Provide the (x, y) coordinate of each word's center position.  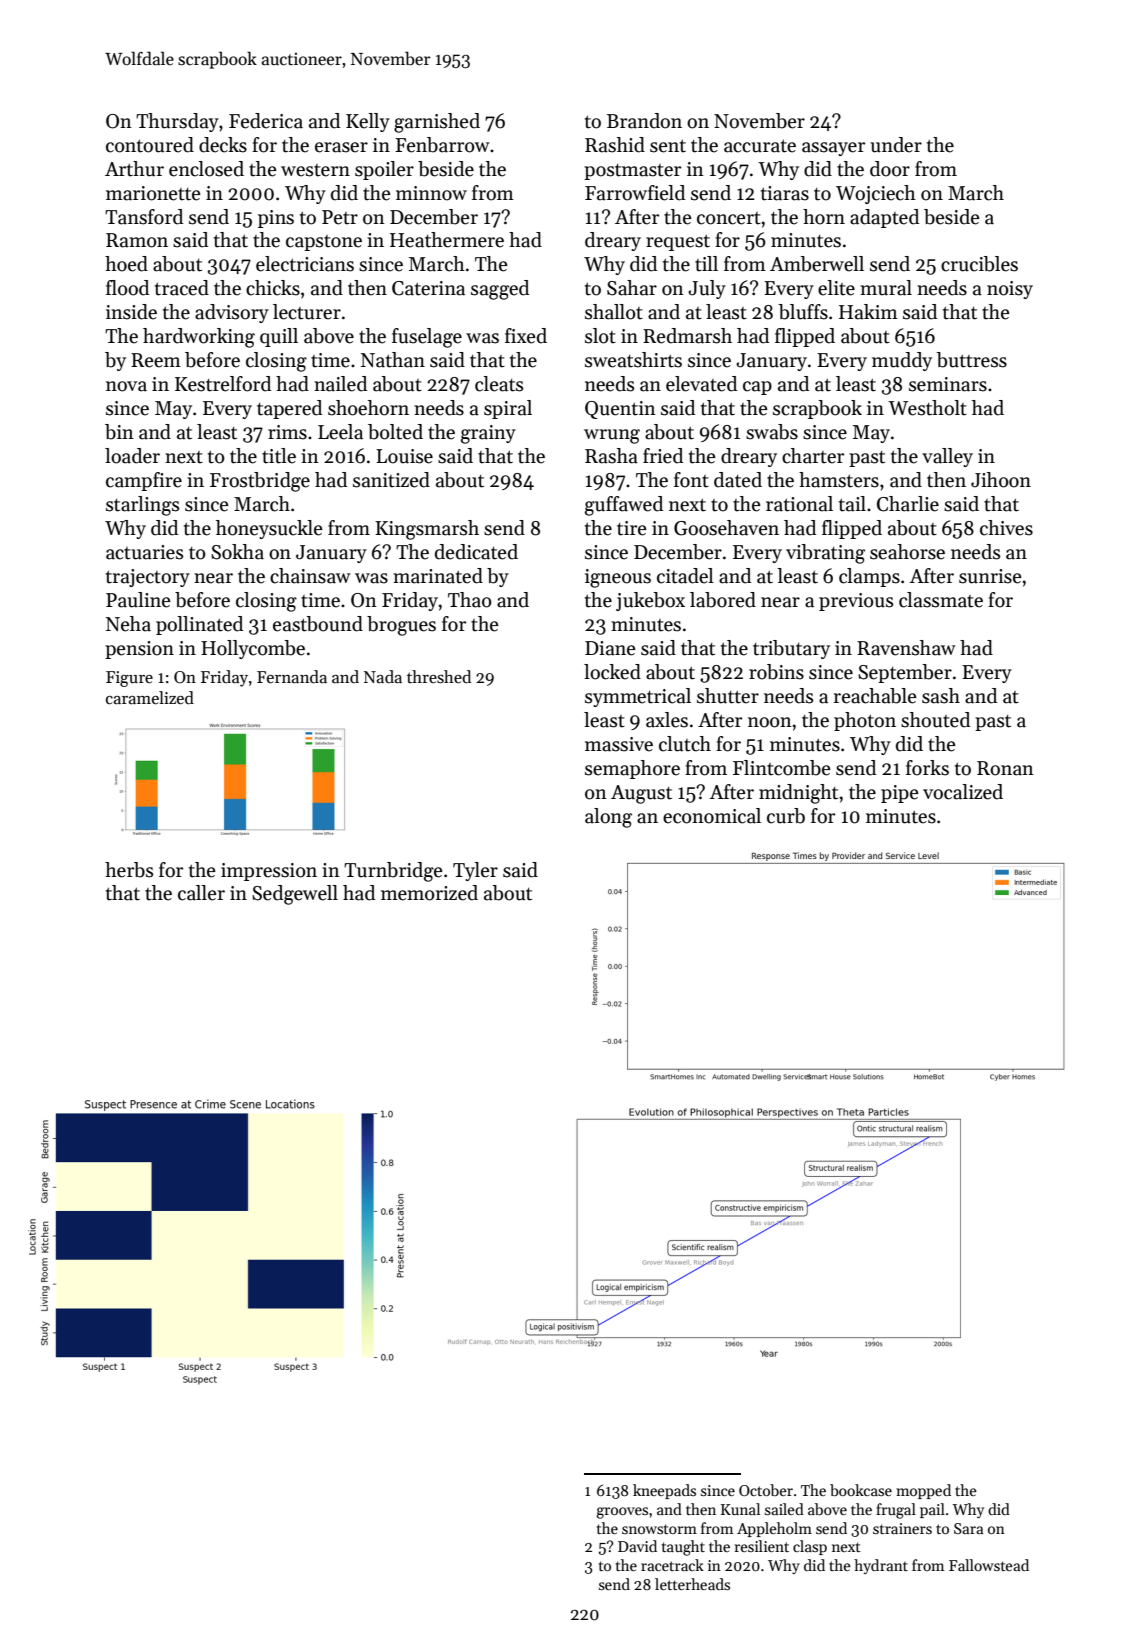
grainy (488, 434)
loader (132, 456)
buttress (972, 360)
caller (201, 893)
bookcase (861, 1490)
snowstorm (659, 1529)
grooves (622, 1513)
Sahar (632, 288)
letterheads (692, 1584)
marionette (153, 193)
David (637, 1546)
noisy (1010, 290)
